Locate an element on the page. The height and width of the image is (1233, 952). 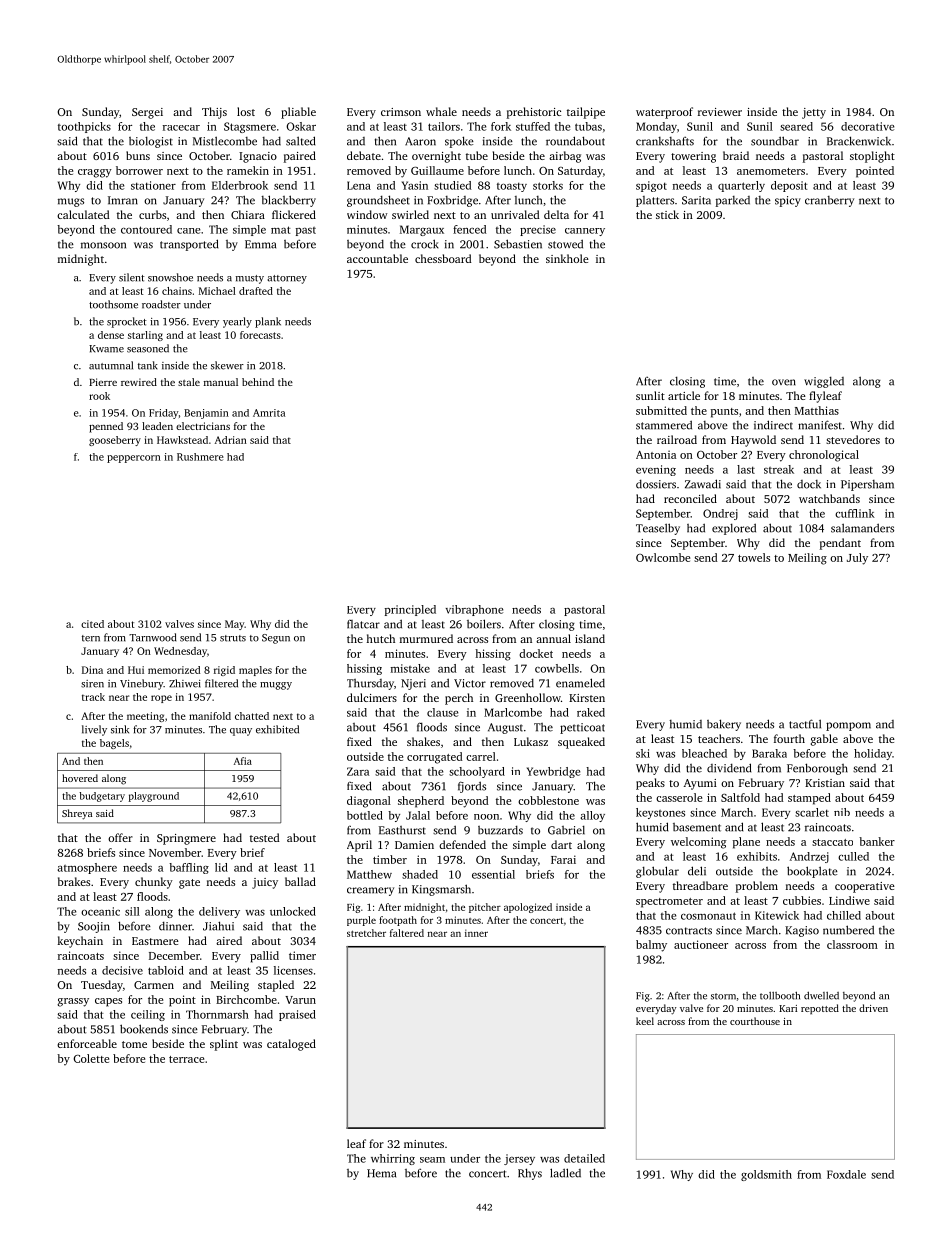
sunlit is located at coordinates (650, 395).
